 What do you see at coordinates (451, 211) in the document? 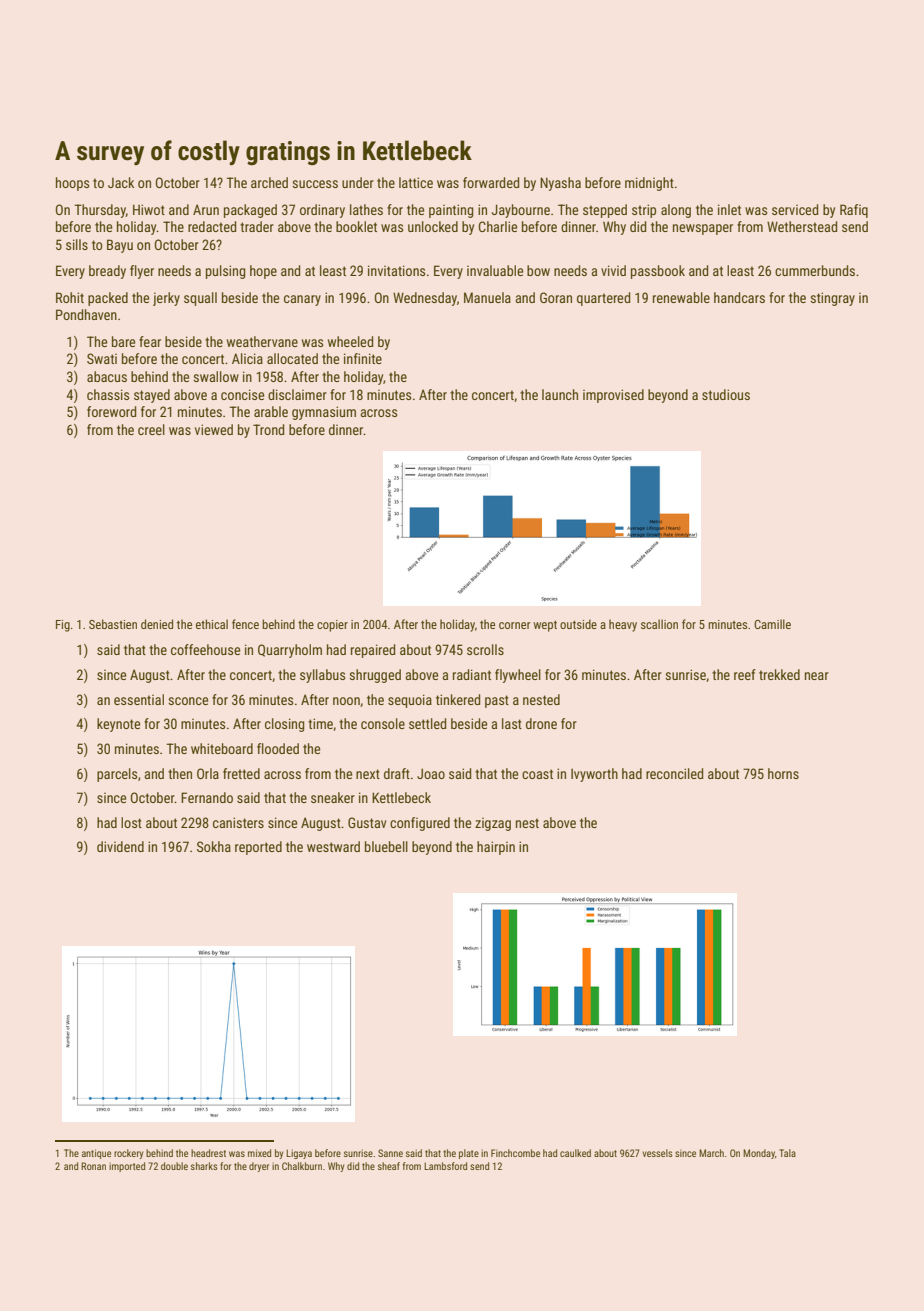
I see `painting` at bounding box center [451, 211].
